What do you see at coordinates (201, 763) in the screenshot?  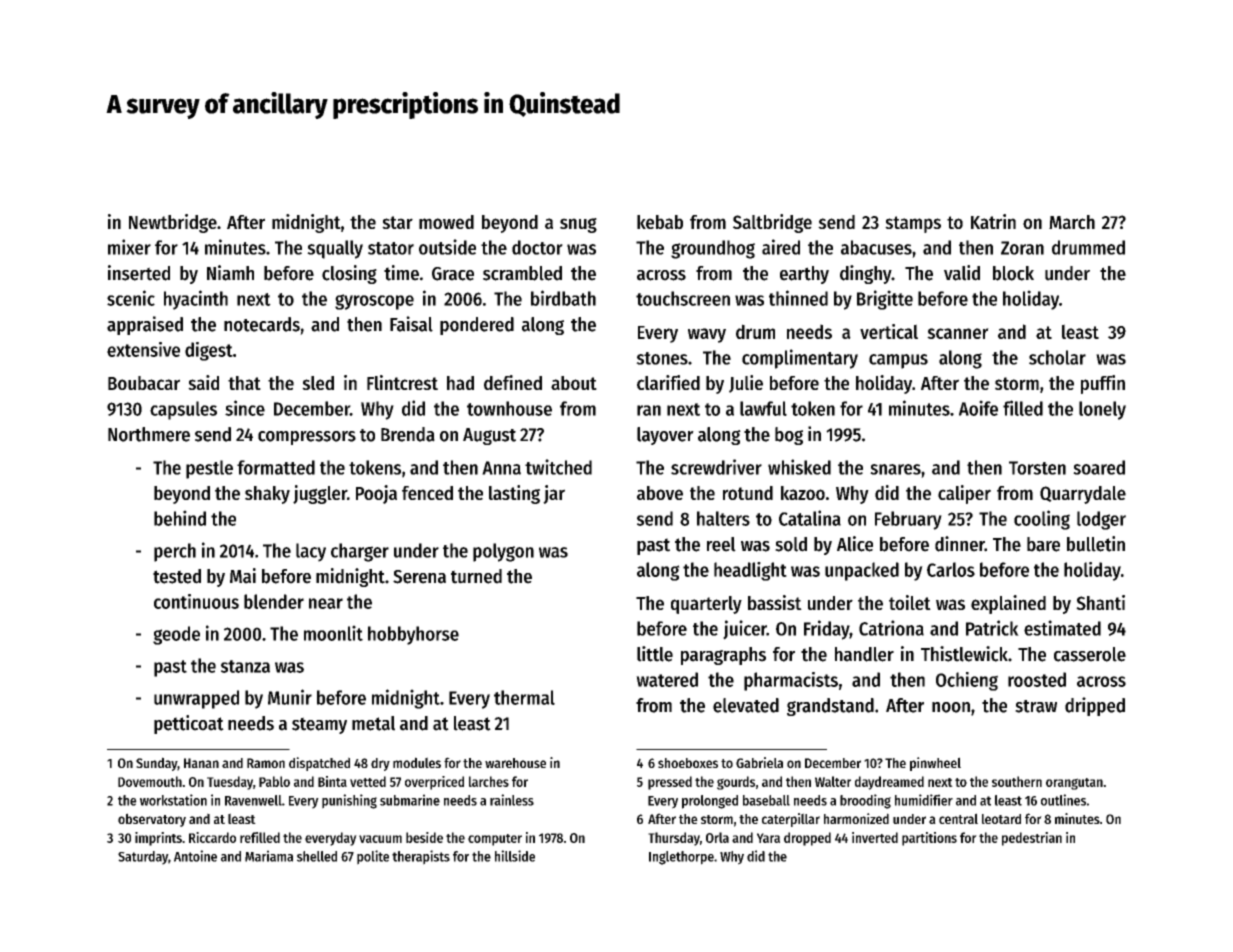 I see `Hanan` at bounding box center [201, 763].
